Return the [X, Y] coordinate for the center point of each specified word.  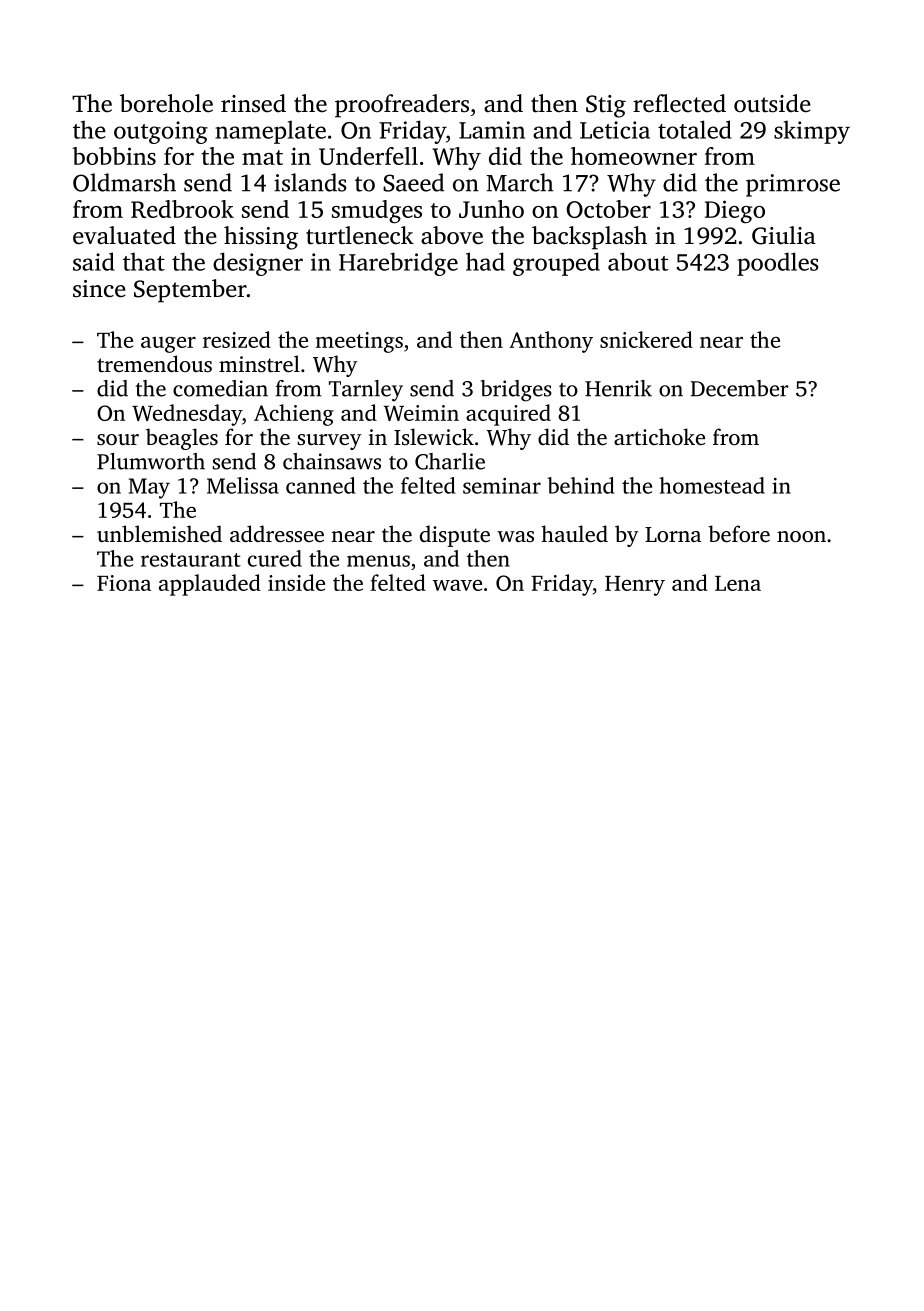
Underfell [368, 156]
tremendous [154, 363]
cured [275, 558]
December [739, 388]
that [144, 261]
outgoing [161, 132]
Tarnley [366, 391]
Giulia [784, 235]
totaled [695, 129]
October [608, 209]
